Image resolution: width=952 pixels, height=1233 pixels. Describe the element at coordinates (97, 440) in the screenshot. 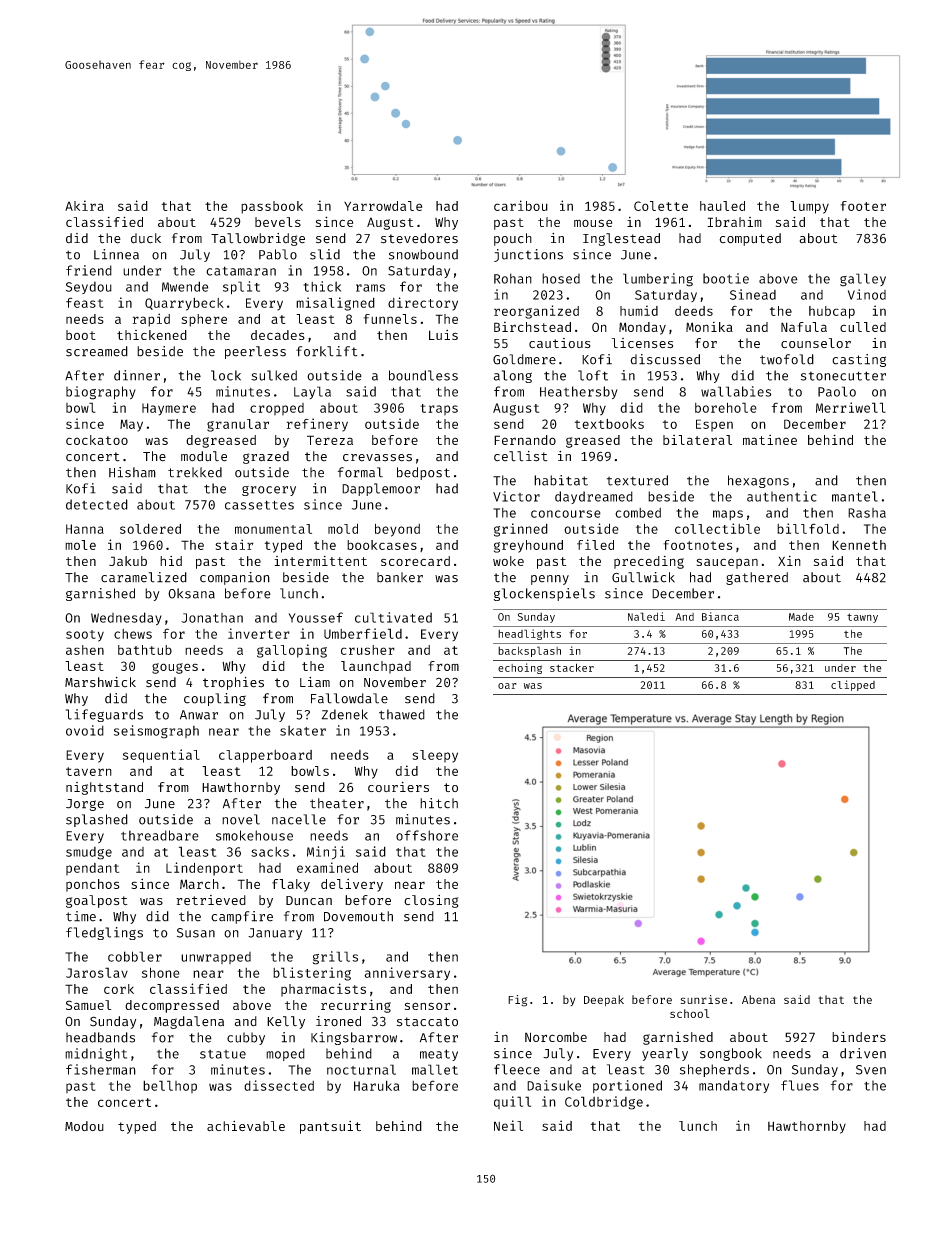

I see `cockatoo` at that location.
